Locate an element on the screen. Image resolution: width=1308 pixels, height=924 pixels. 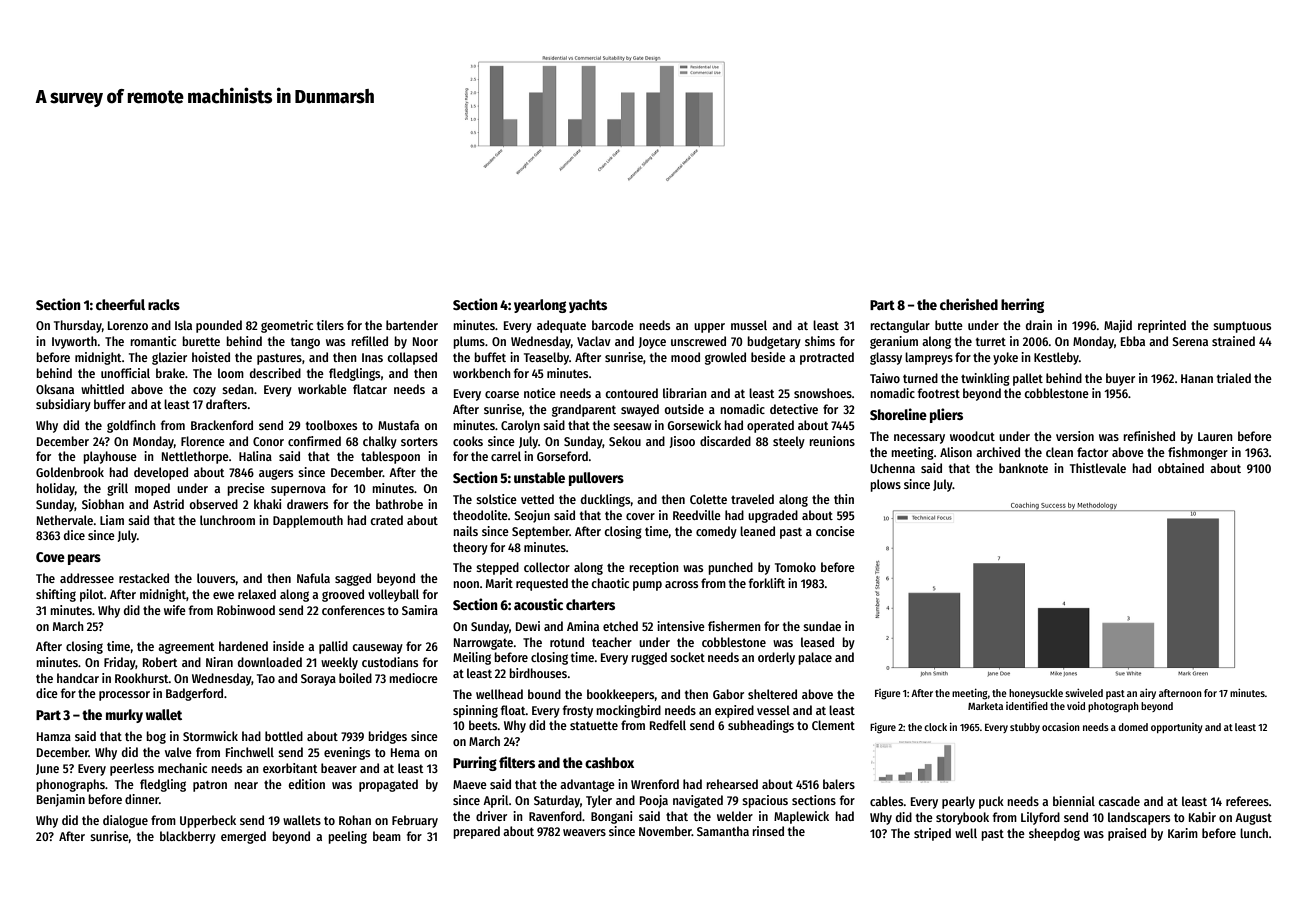
notice is located at coordinates (540, 393).
